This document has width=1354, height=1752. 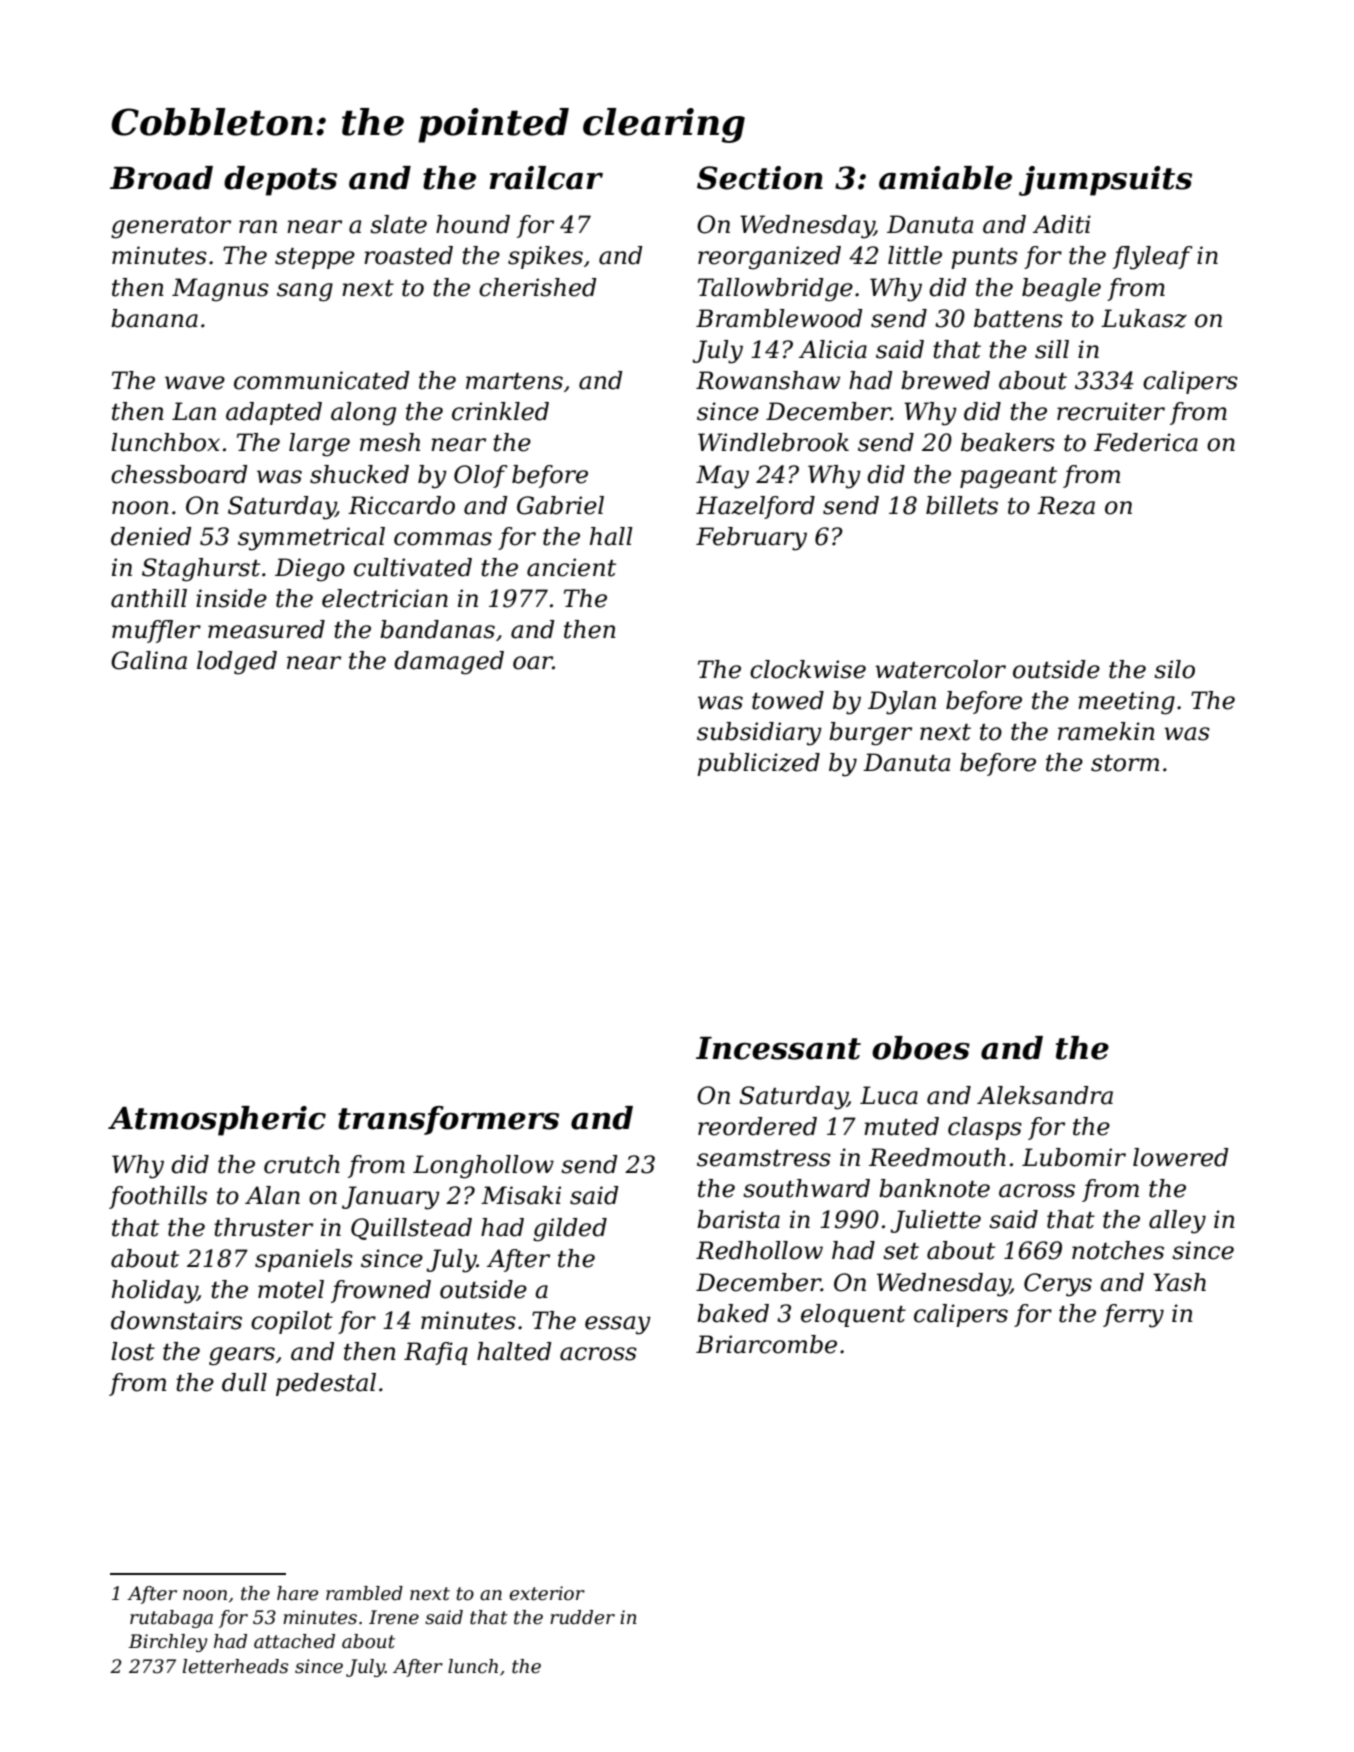 What do you see at coordinates (1174, 669) in the document?
I see `silo` at bounding box center [1174, 669].
